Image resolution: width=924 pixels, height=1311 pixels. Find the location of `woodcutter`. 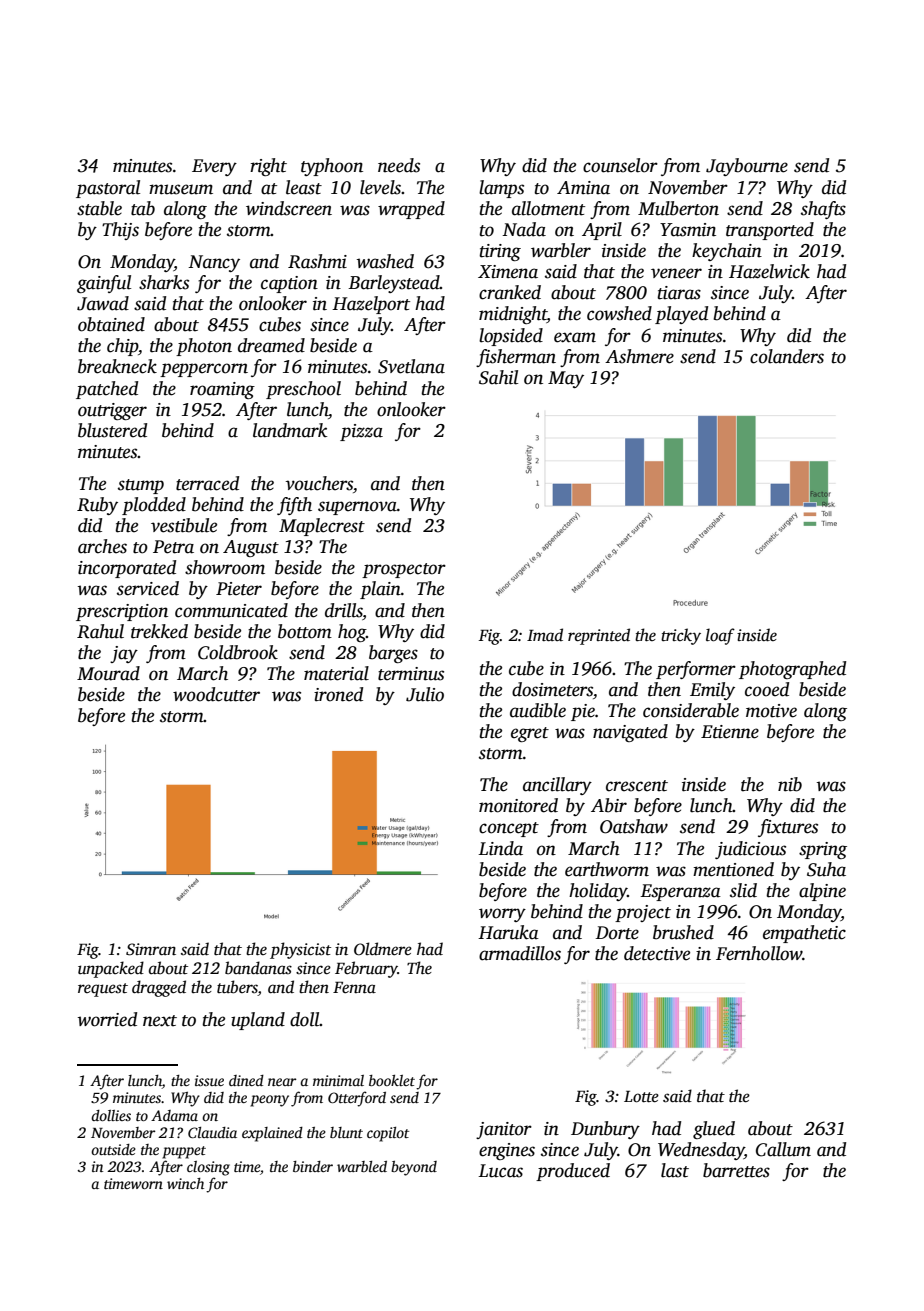

woodcutter is located at coordinates (216, 694).
